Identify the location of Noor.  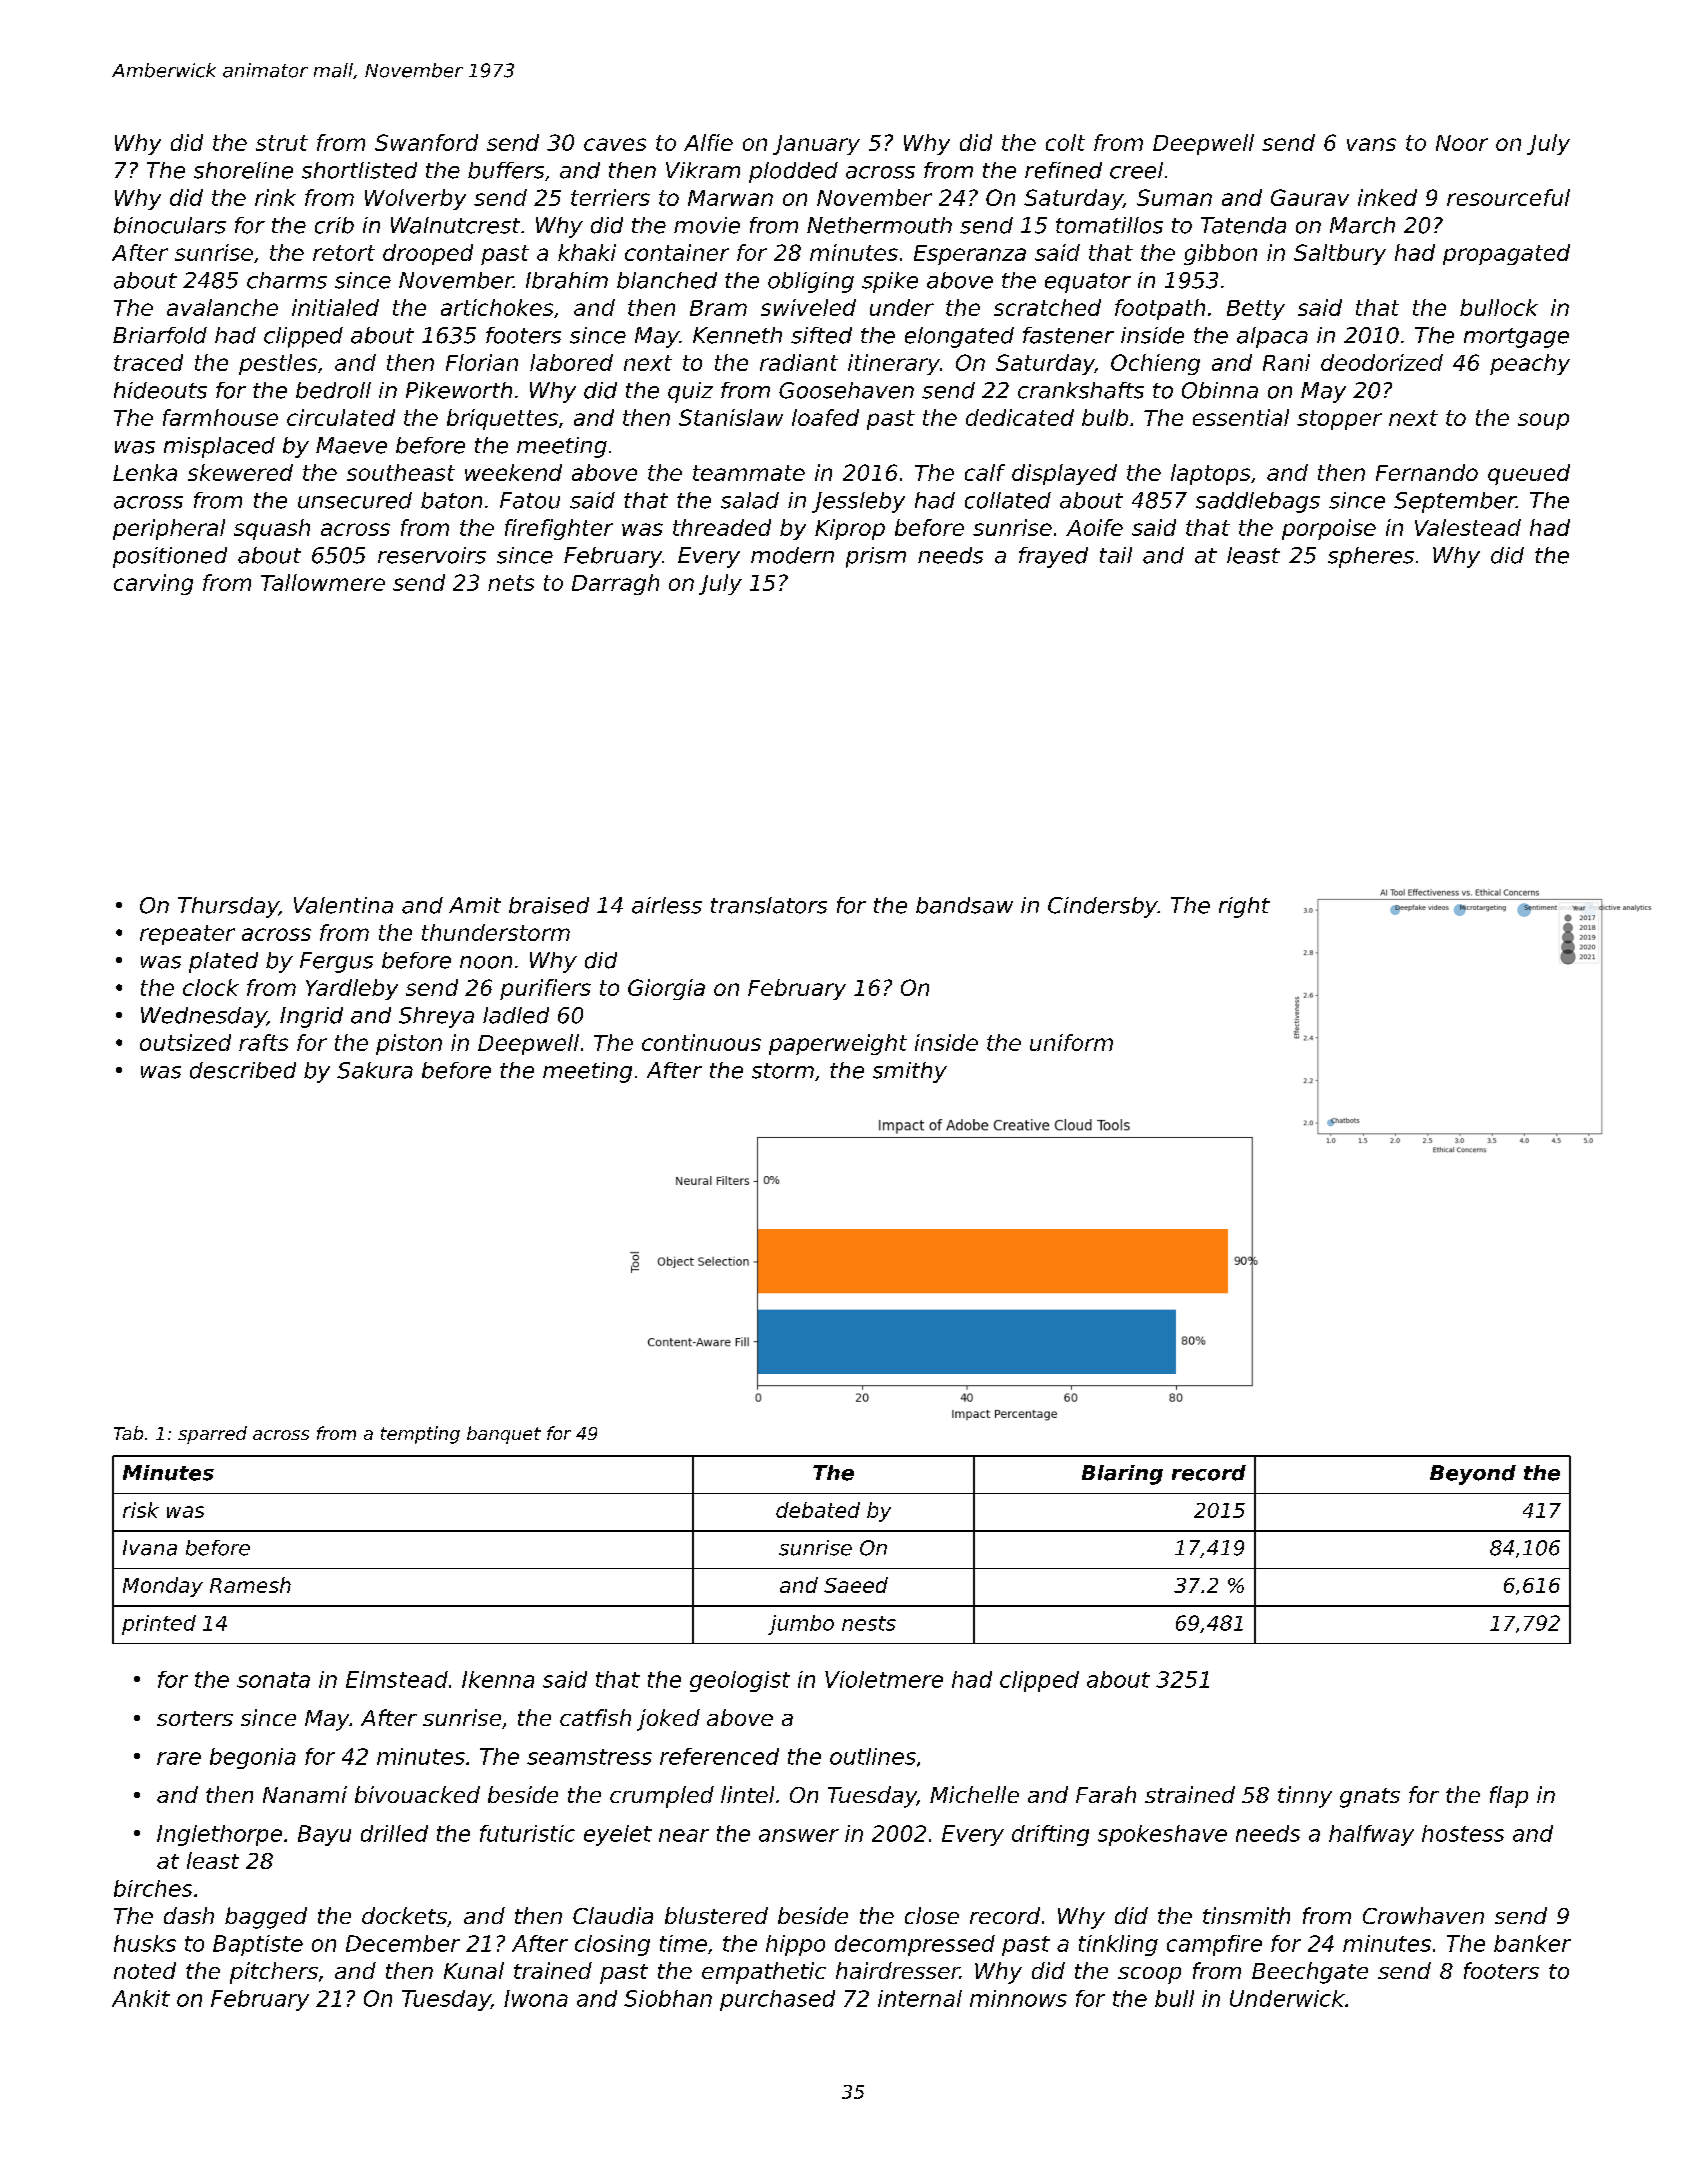
(1462, 143).
